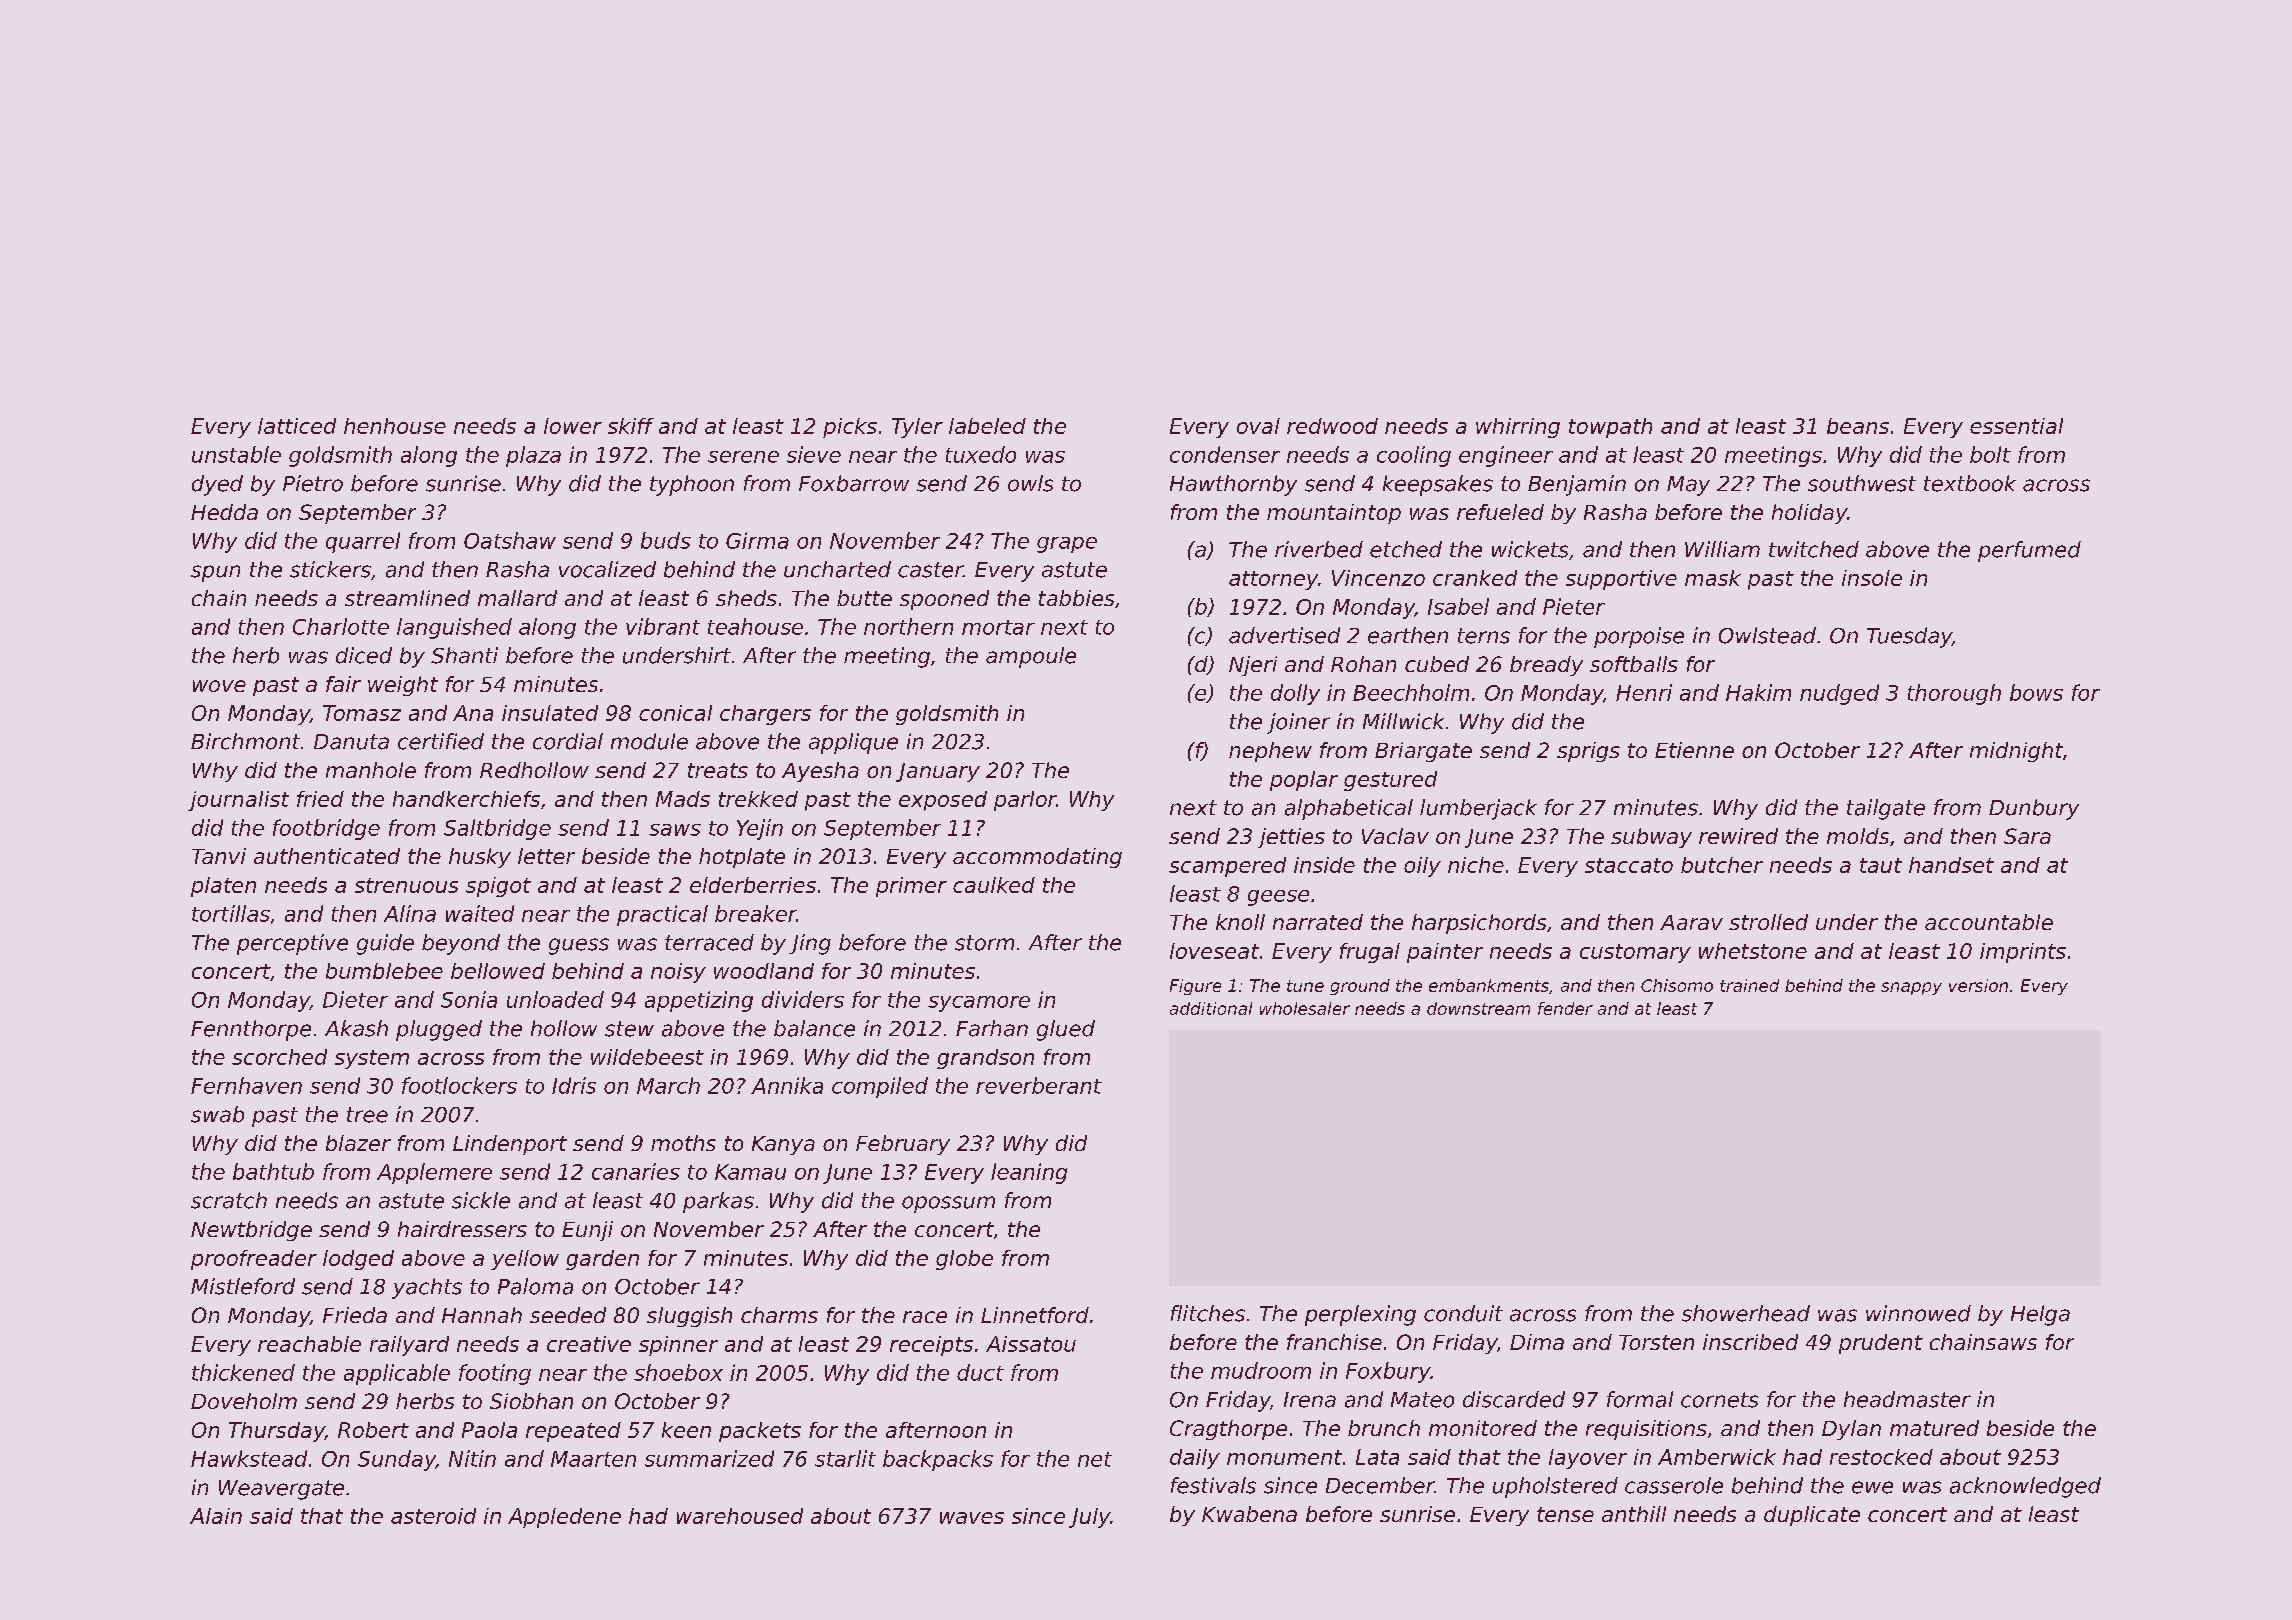 Image resolution: width=2292 pixels, height=1620 pixels. I want to click on Amberwick, so click(1717, 1457).
